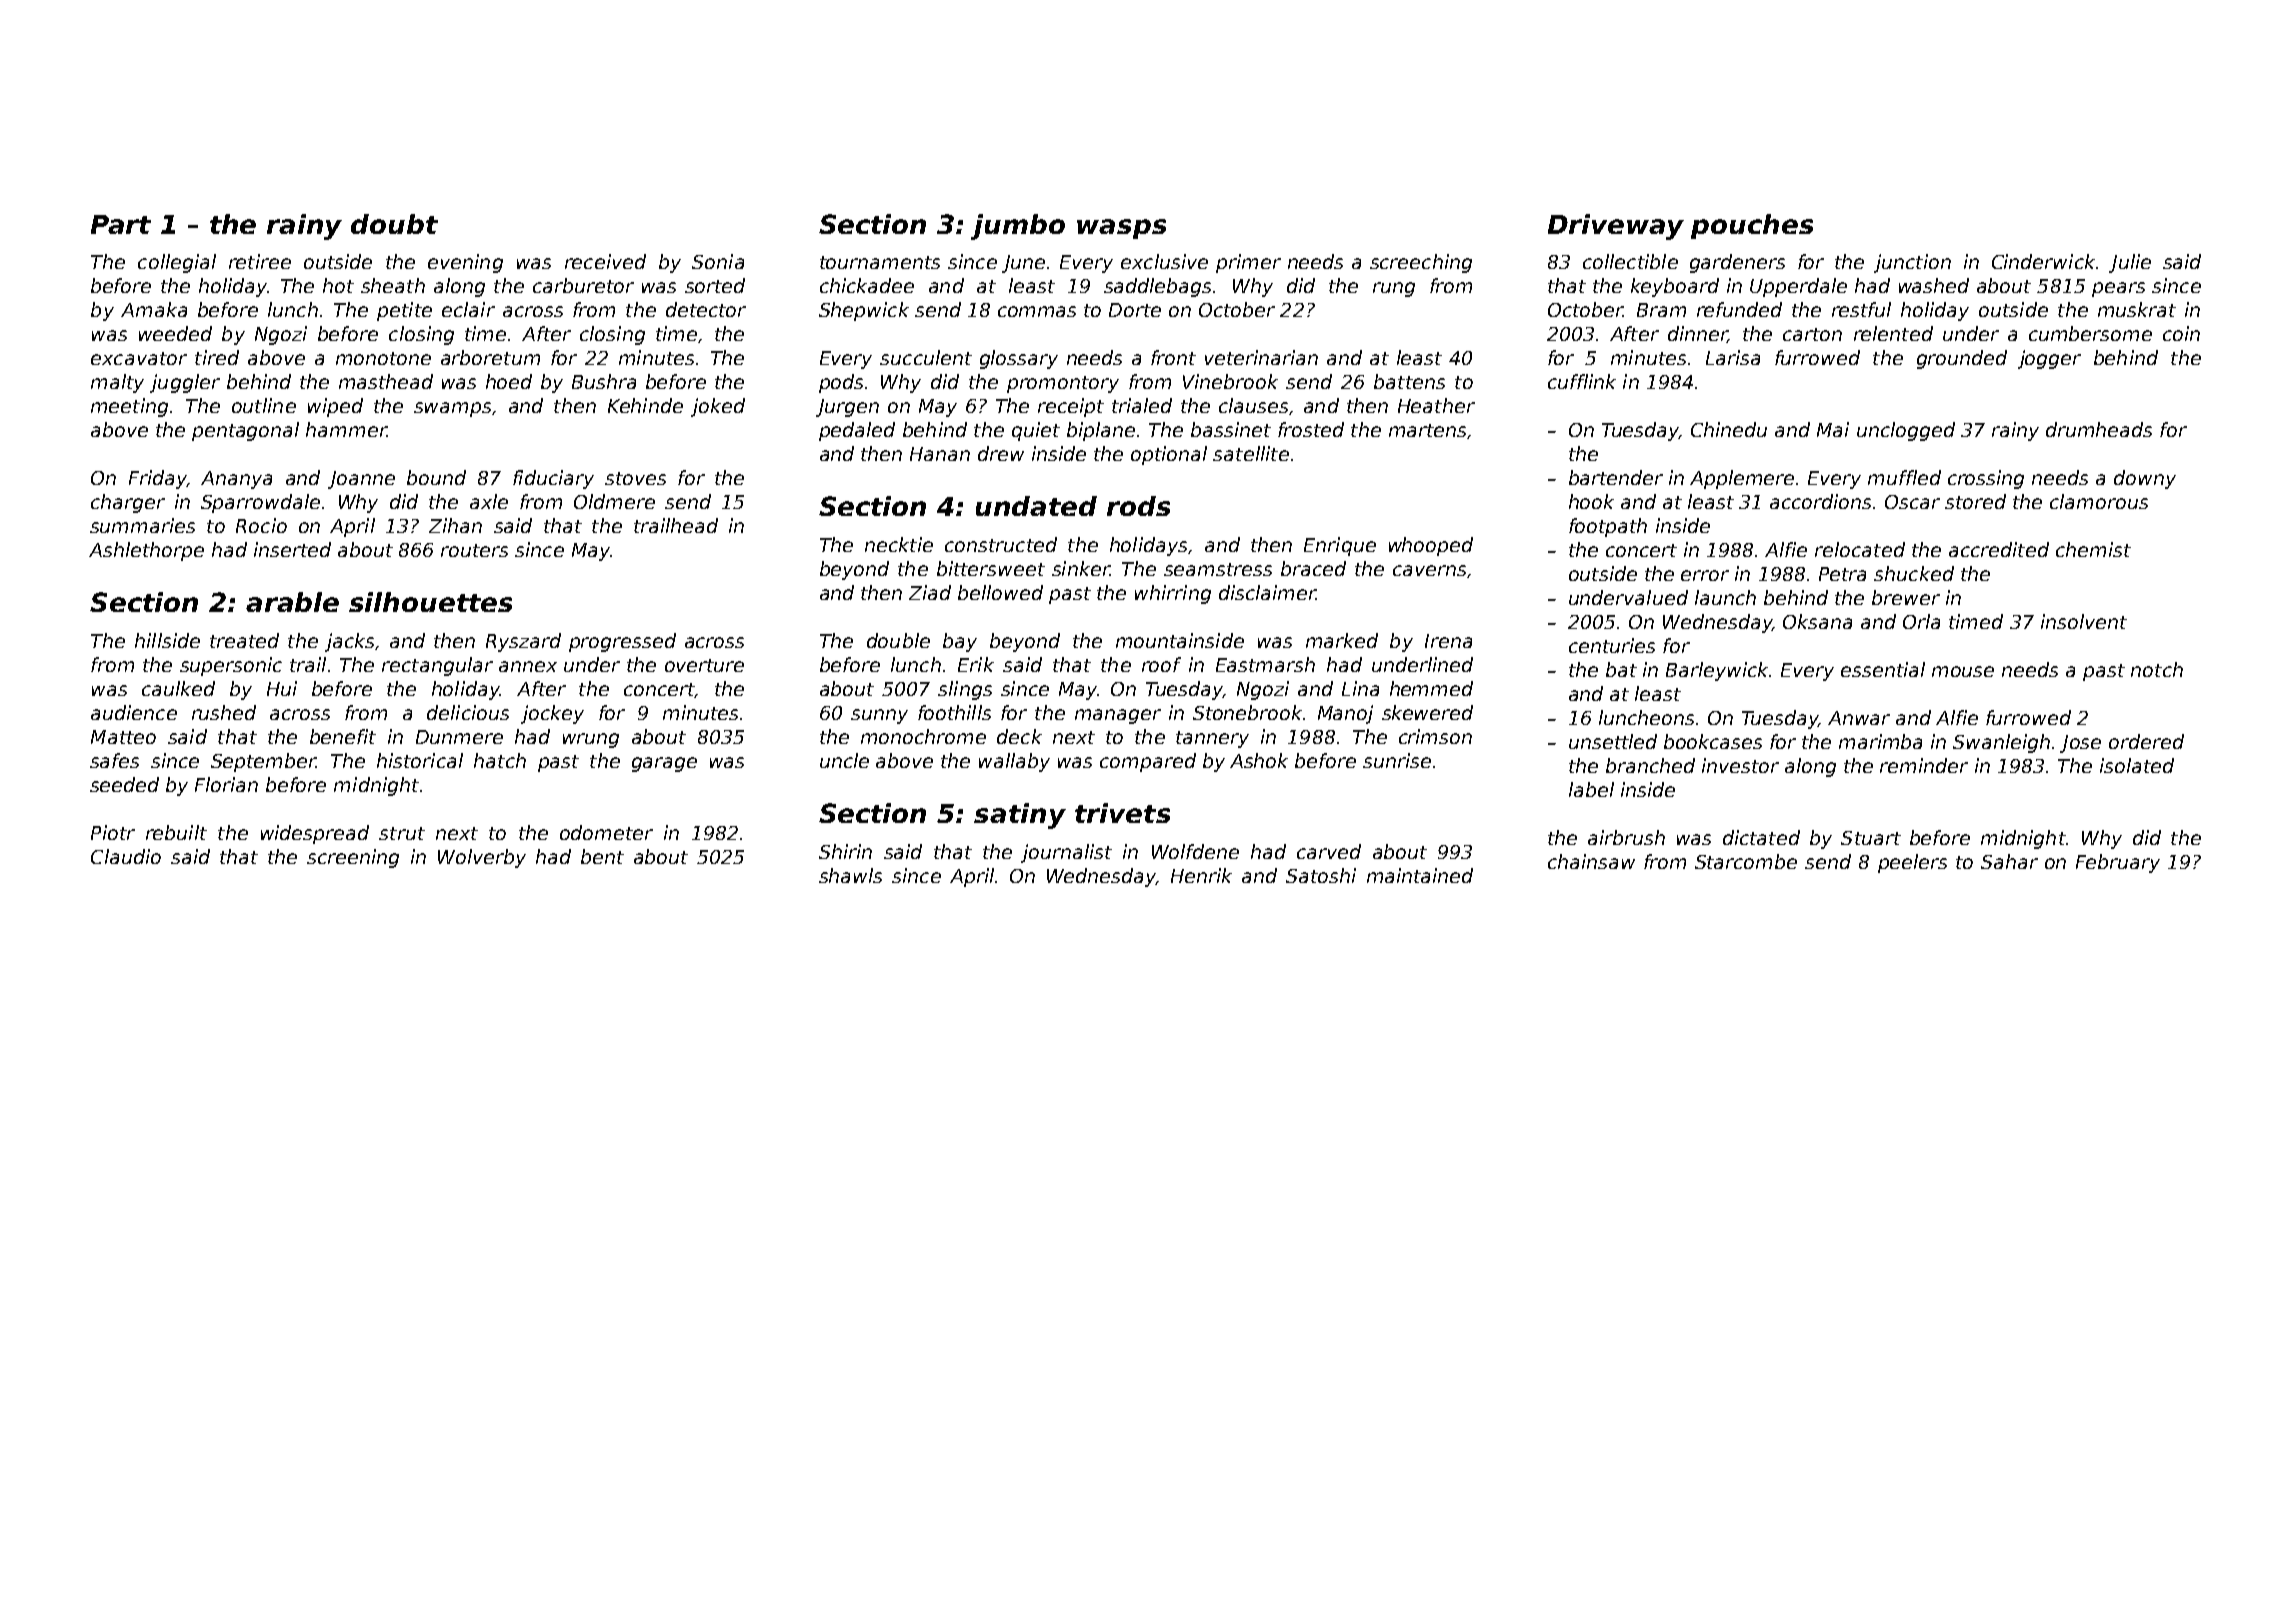 This screenshot has width=2292, height=1620. What do you see at coordinates (436, 477) in the screenshot?
I see `bound` at bounding box center [436, 477].
